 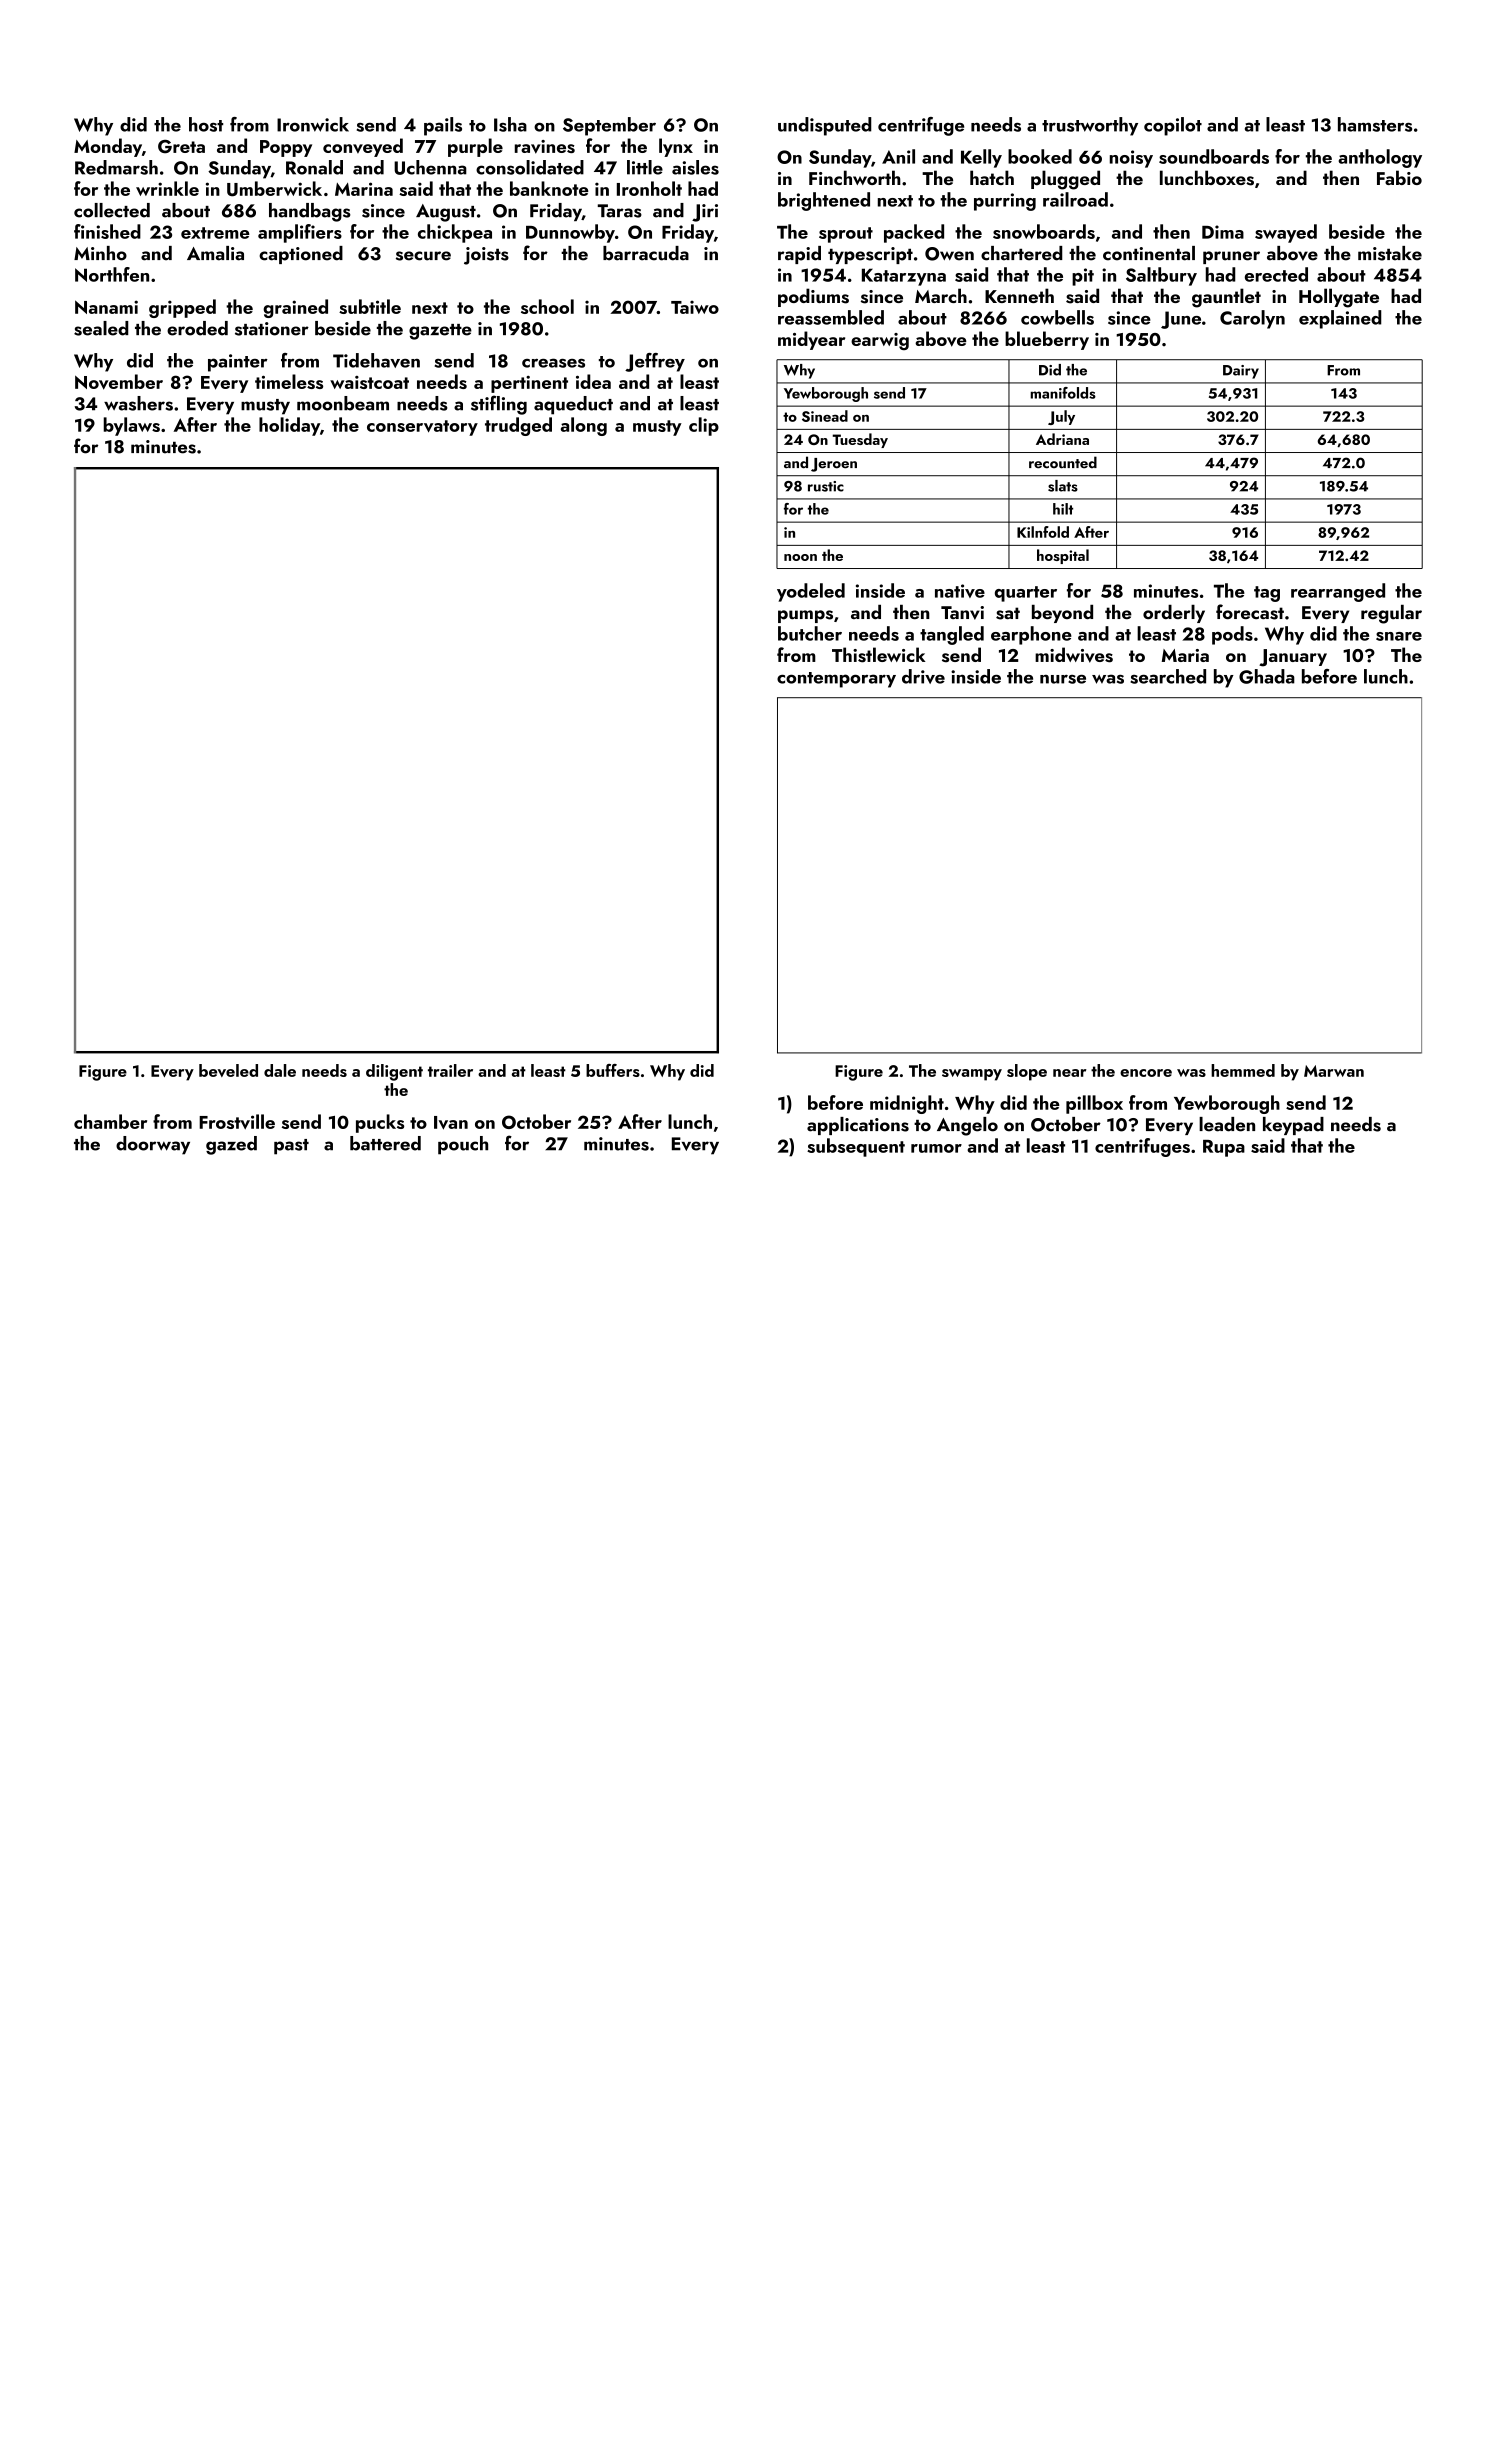 What do you see at coordinates (898, 156) in the screenshot?
I see `Anil` at bounding box center [898, 156].
